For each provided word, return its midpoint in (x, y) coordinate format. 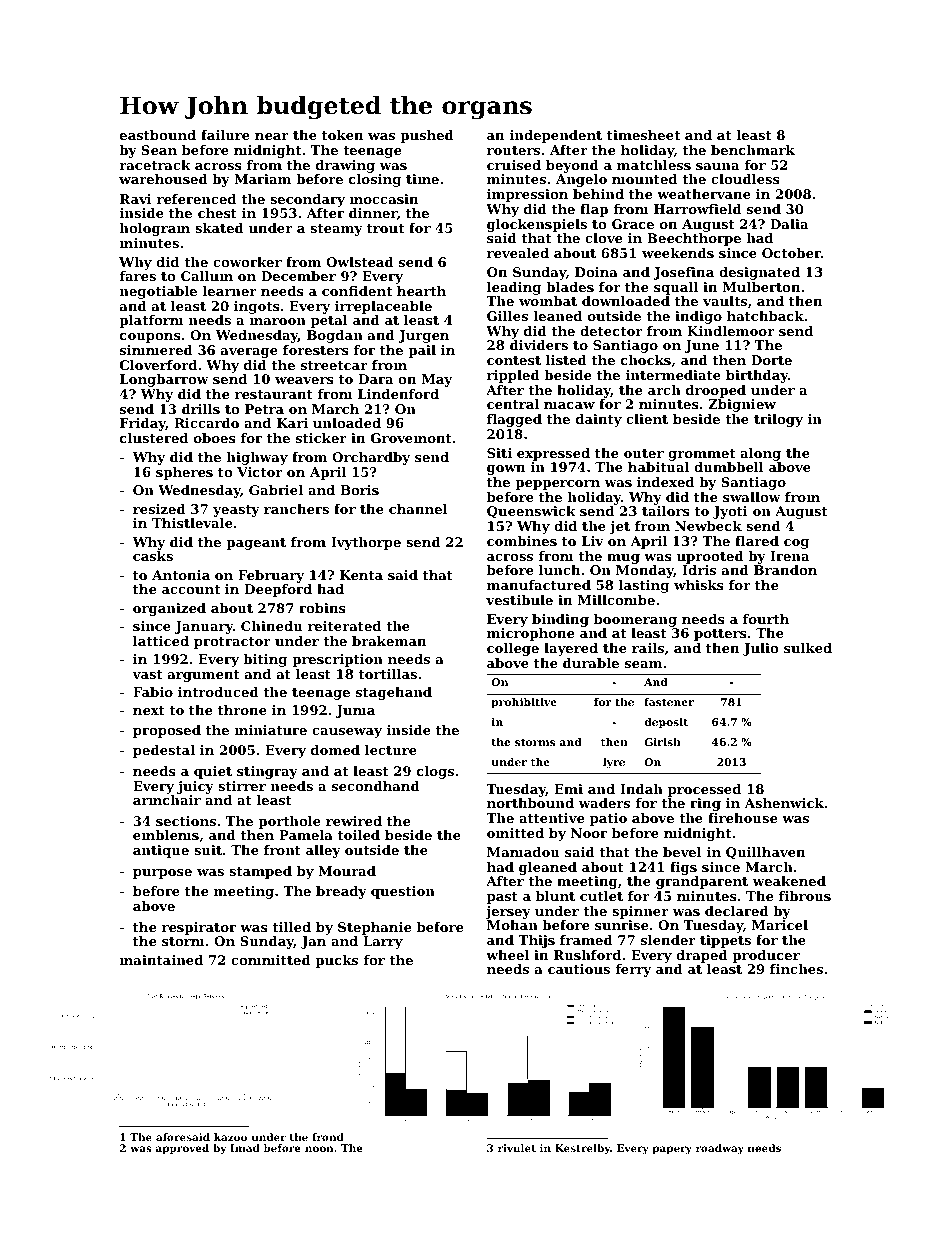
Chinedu (272, 626)
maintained (161, 960)
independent (556, 136)
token (342, 135)
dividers (539, 345)
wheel (507, 955)
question (403, 892)
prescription (337, 660)
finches (796, 969)
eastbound (158, 135)
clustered (154, 438)
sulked (808, 648)
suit (208, 850)
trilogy (778, 420)
